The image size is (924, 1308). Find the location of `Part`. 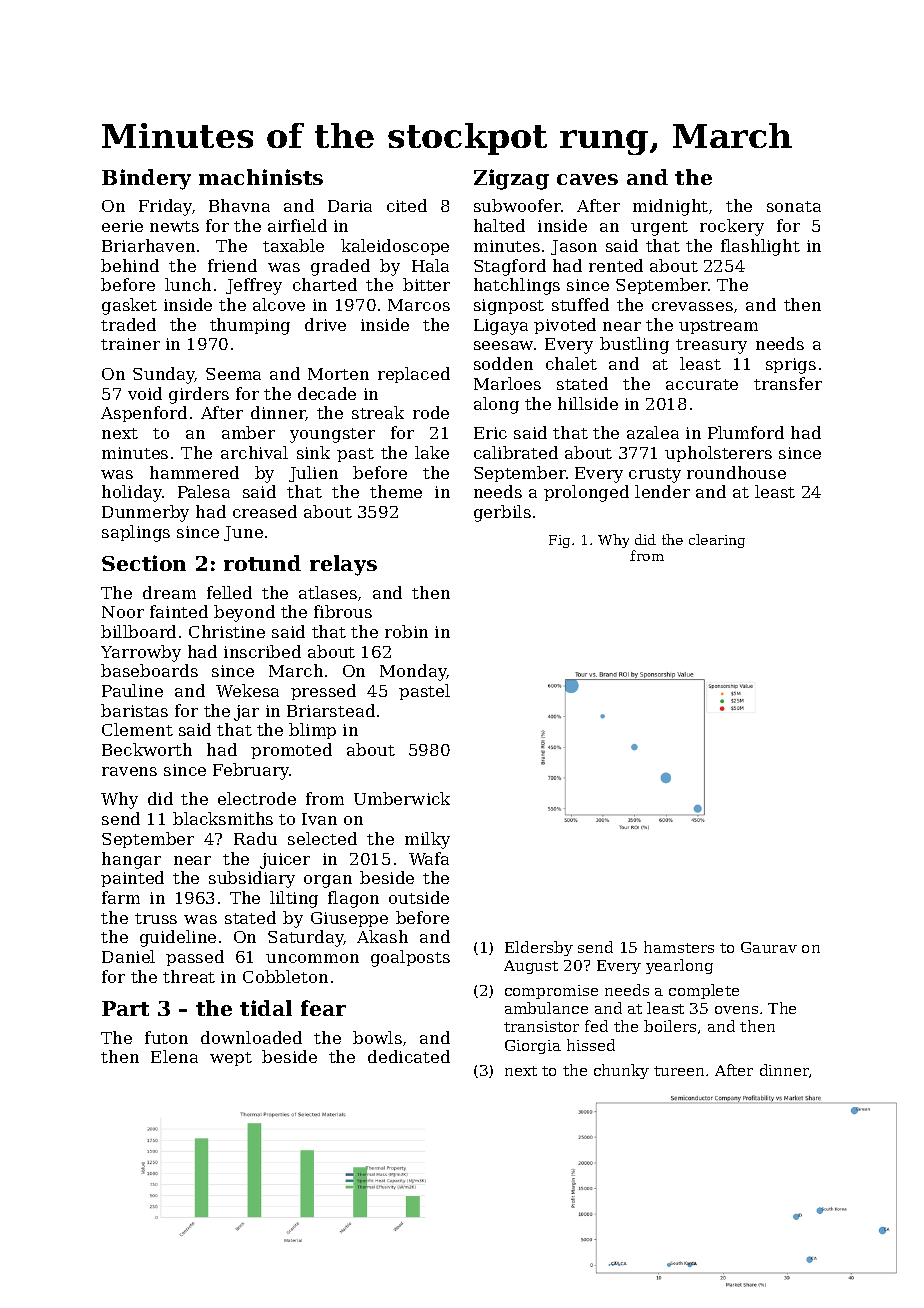

Part is located at coordinates (125, 1008).
